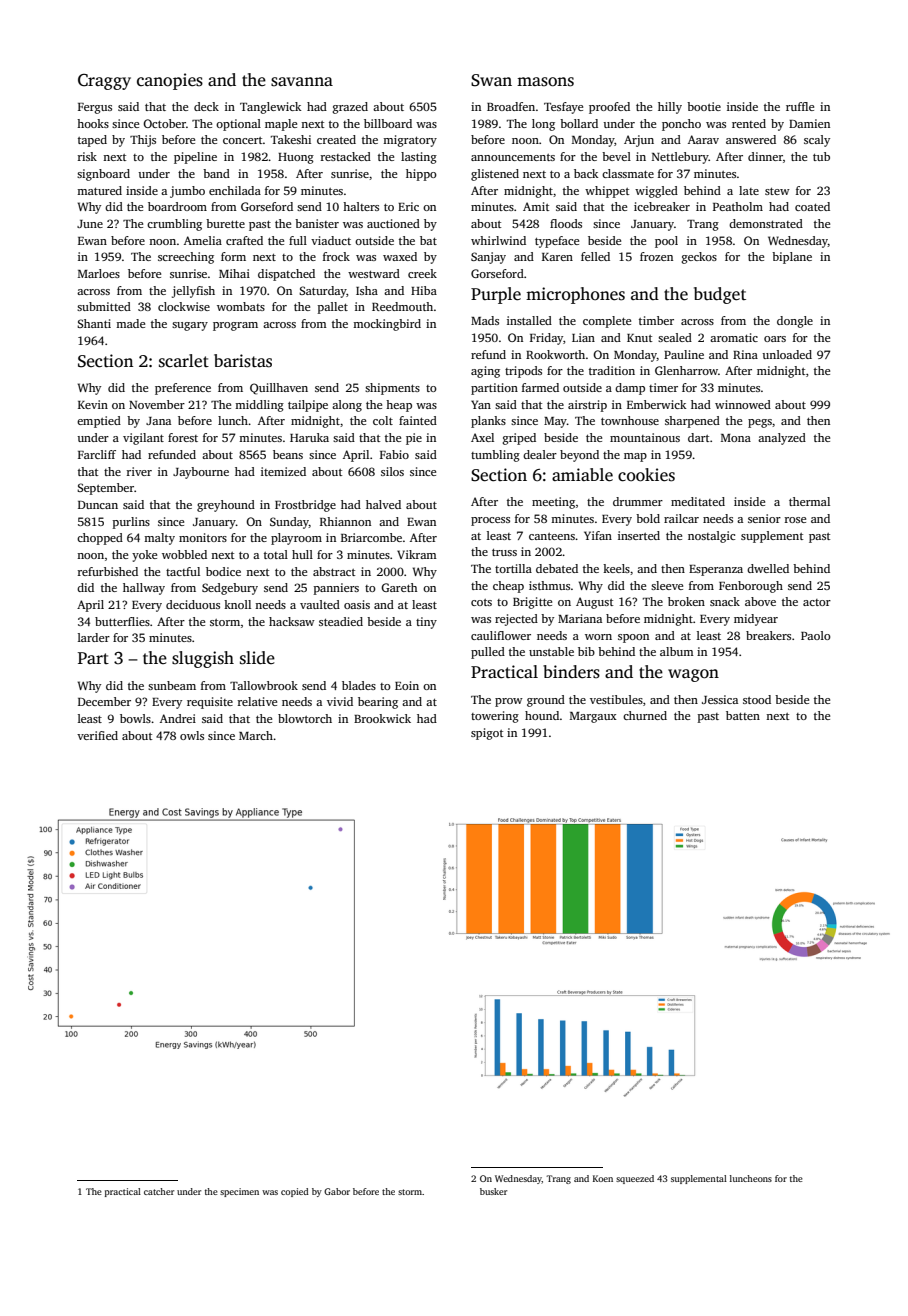 This screenshot has height=1316, width=908. I want to click on spigot, so click(487, 734).
